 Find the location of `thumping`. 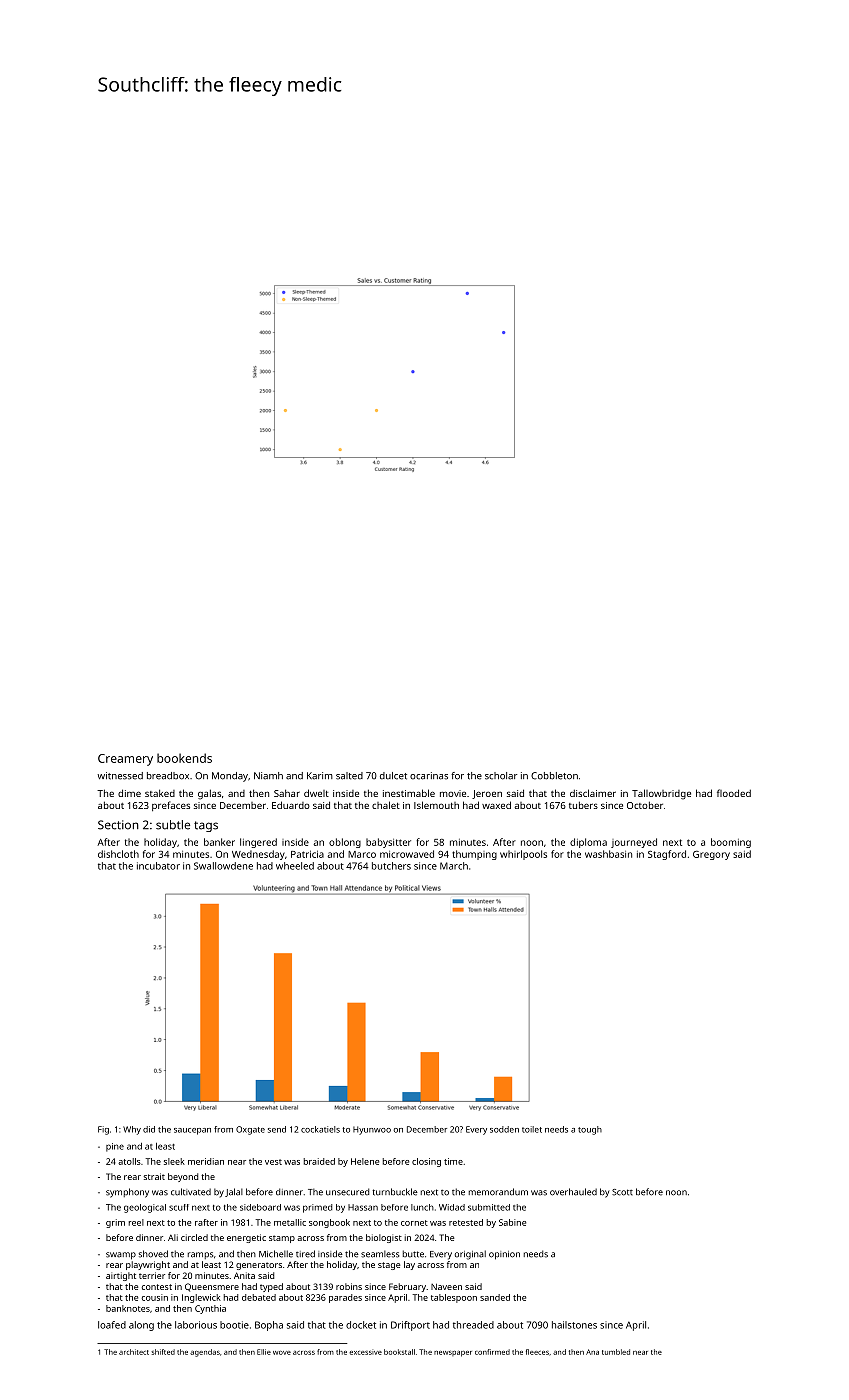

thumping is located at coordinates (474, 855).
